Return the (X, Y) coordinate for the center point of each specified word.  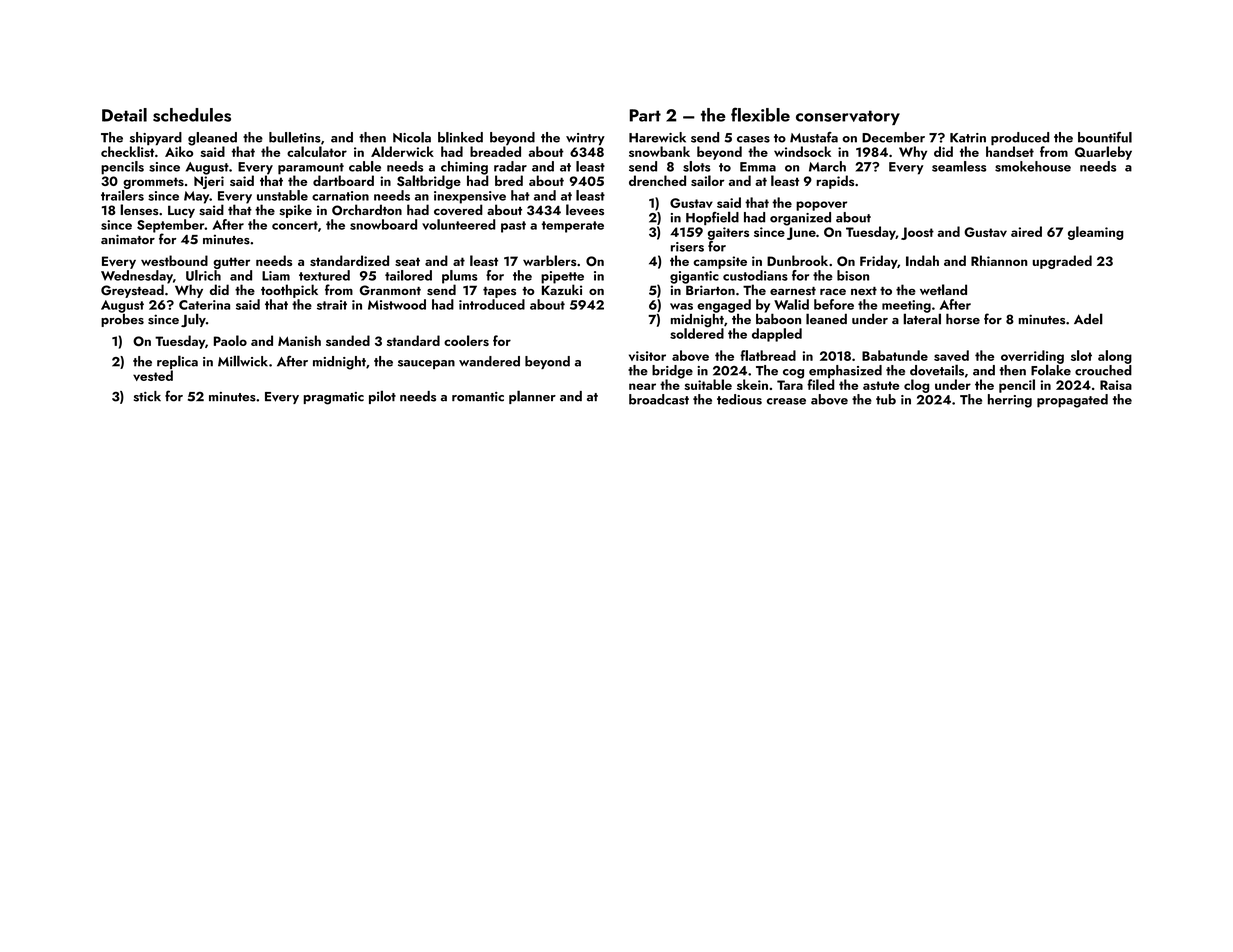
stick (147, 396)
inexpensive (470, 197)
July (193, 320)
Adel (1088, 319)
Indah (922, 260)
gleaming (1095, 233)
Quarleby (1103, 153)
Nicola (412, 137)
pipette (562, 277)
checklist (127, 151)
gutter (231, 263)
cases (753, 139)
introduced (492, 304)
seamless (959, 166)
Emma (758, 167)
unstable (282, 195)
